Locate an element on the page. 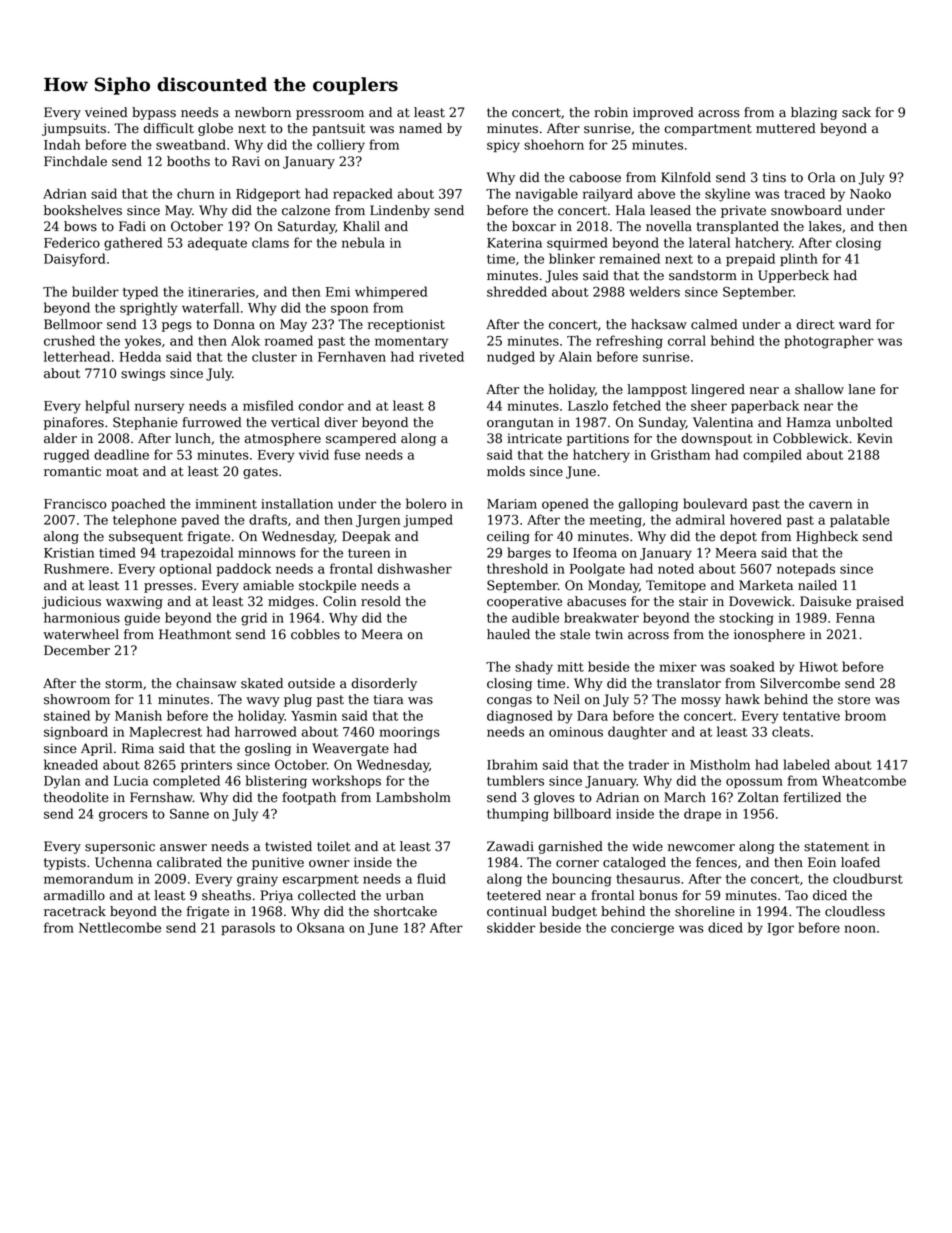 The height and width of the document is (1233, 952). robin is located at coordinates (611, 112).
